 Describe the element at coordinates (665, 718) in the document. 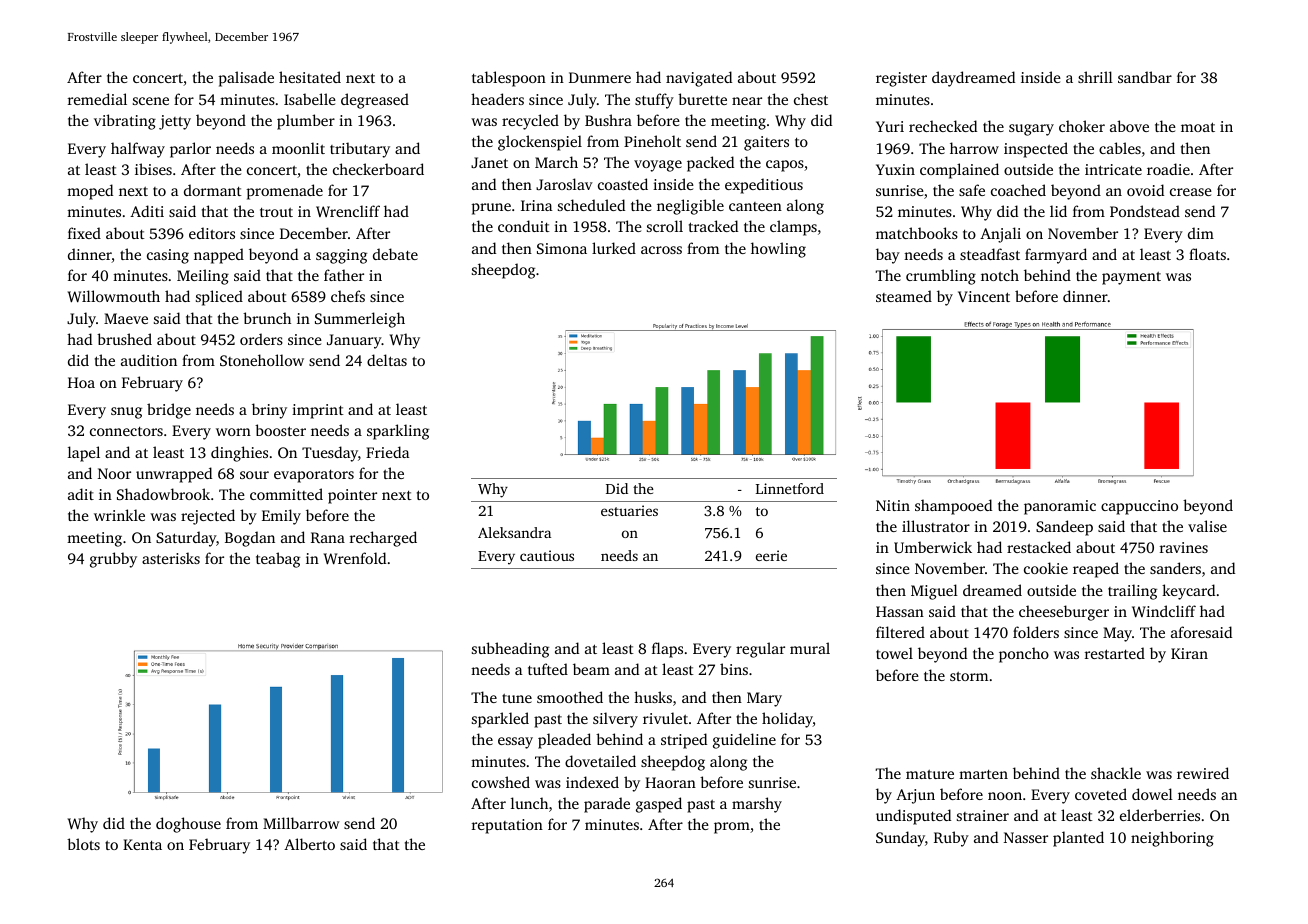

I see `rivulet` at that location.
